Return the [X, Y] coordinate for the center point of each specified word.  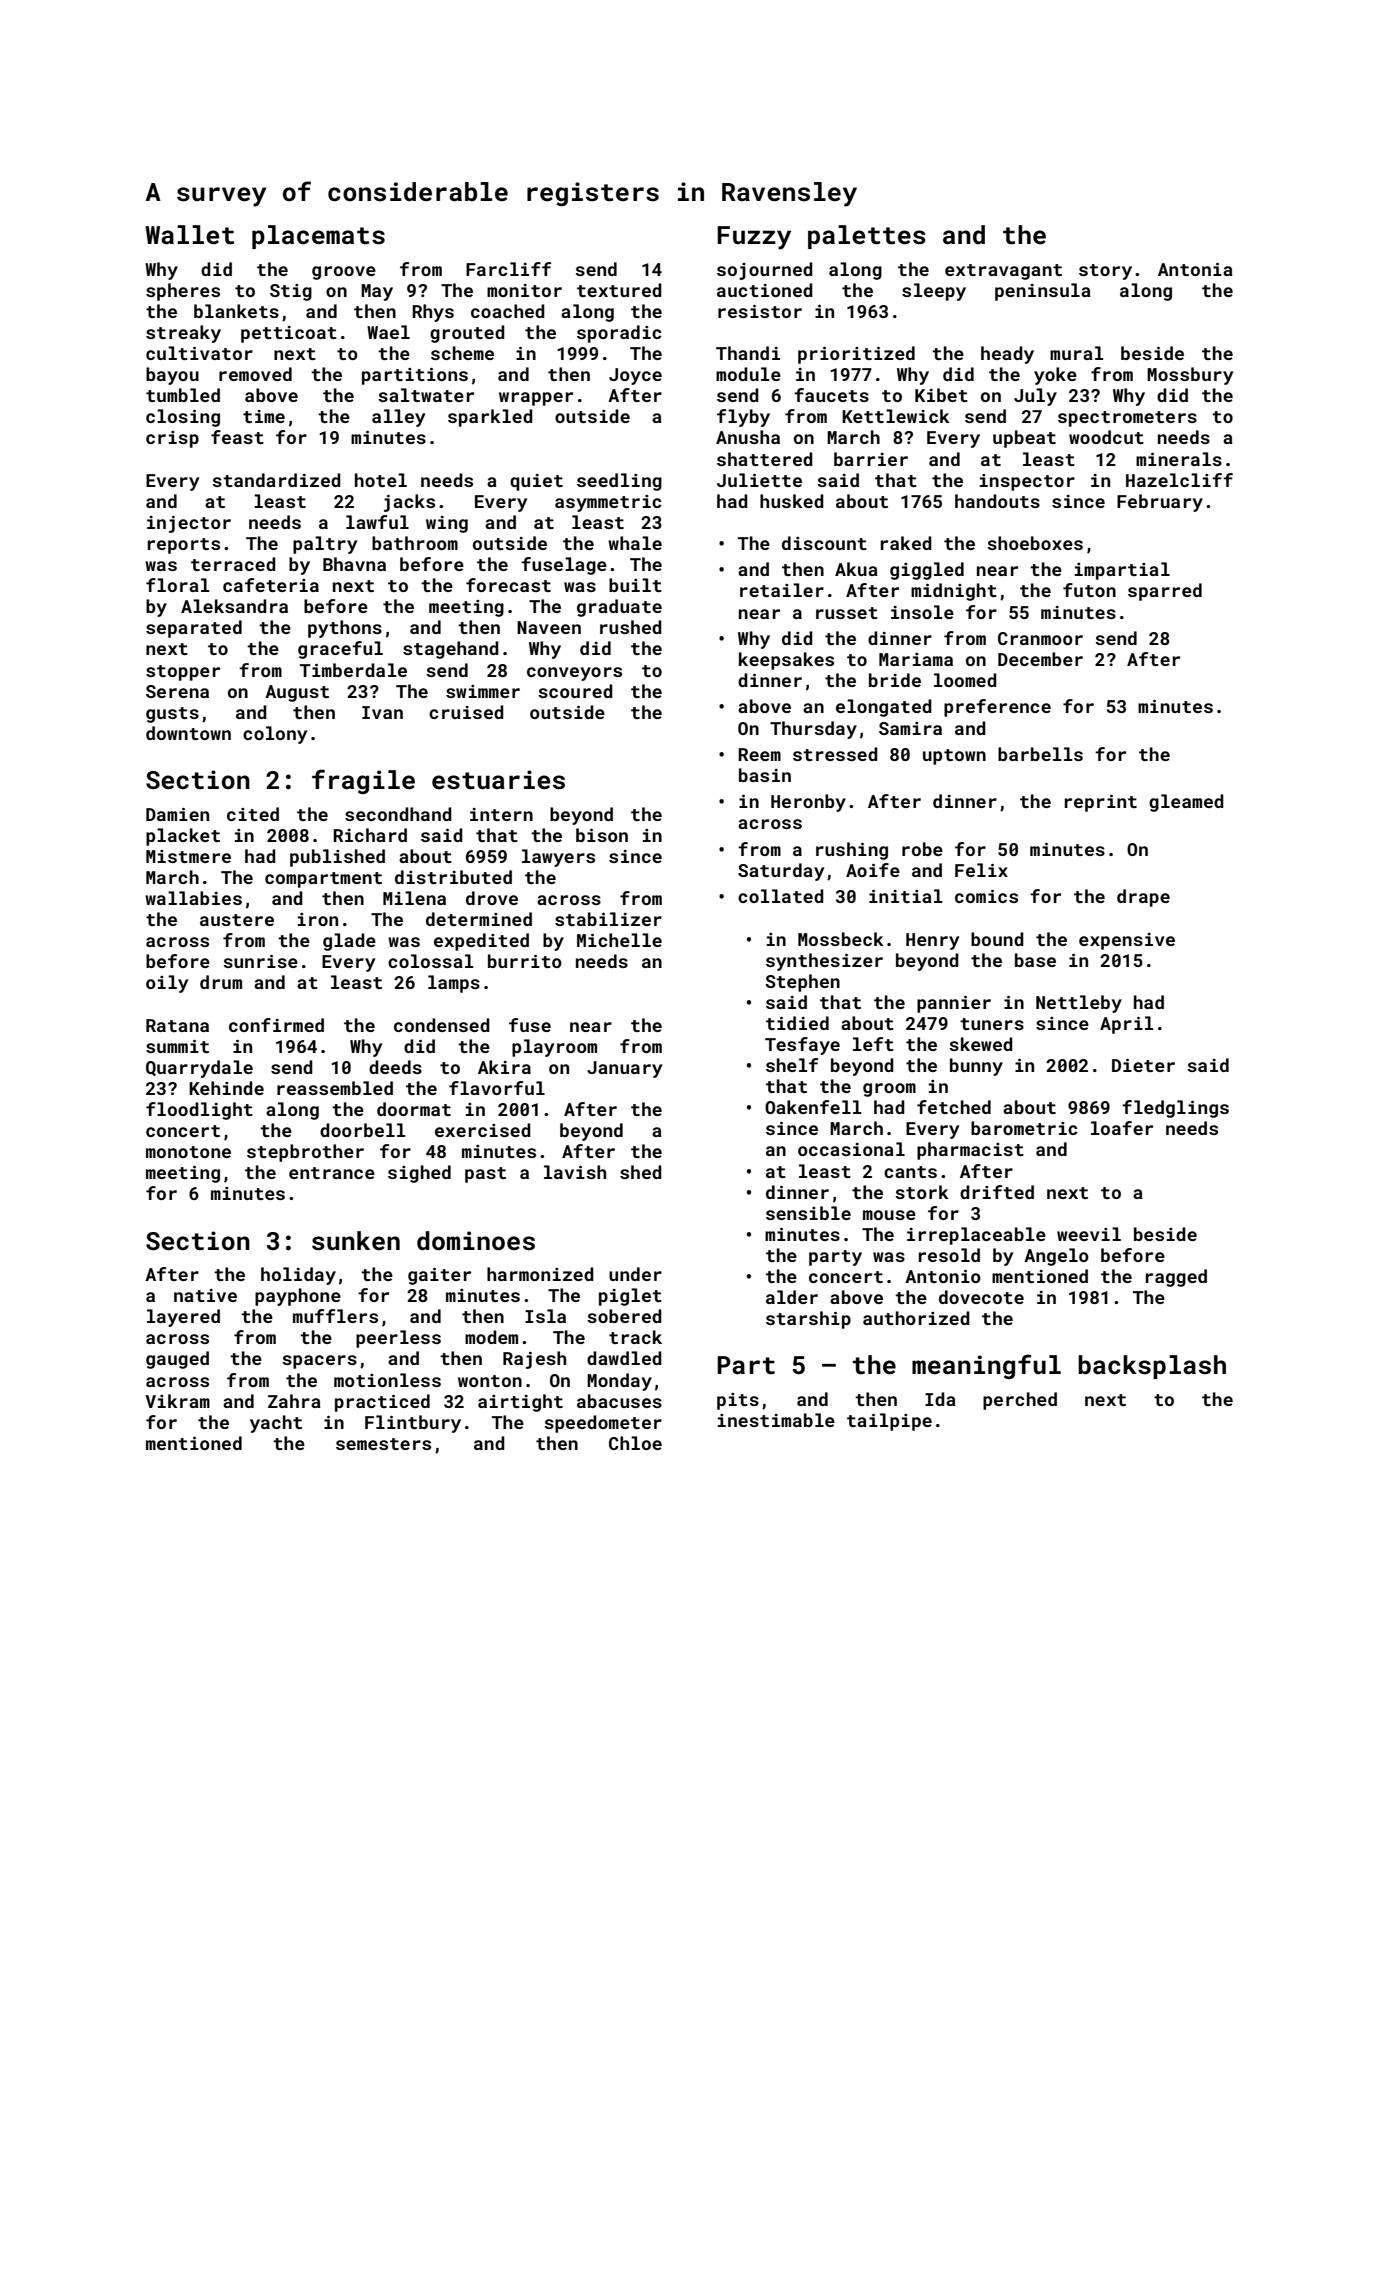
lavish [575, 1172]
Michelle [619, 940]
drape [1143, 898]
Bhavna [354, 564]
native [205, 1295]
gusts [172, 715]
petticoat [289, 334]
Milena [414, 898]
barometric [1024, 1128]
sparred [1165, 592]
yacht [276, 1424]
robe [922, 849]
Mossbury [1190, 376]
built [635, 585]
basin [765, 775]
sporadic [619, 334]
